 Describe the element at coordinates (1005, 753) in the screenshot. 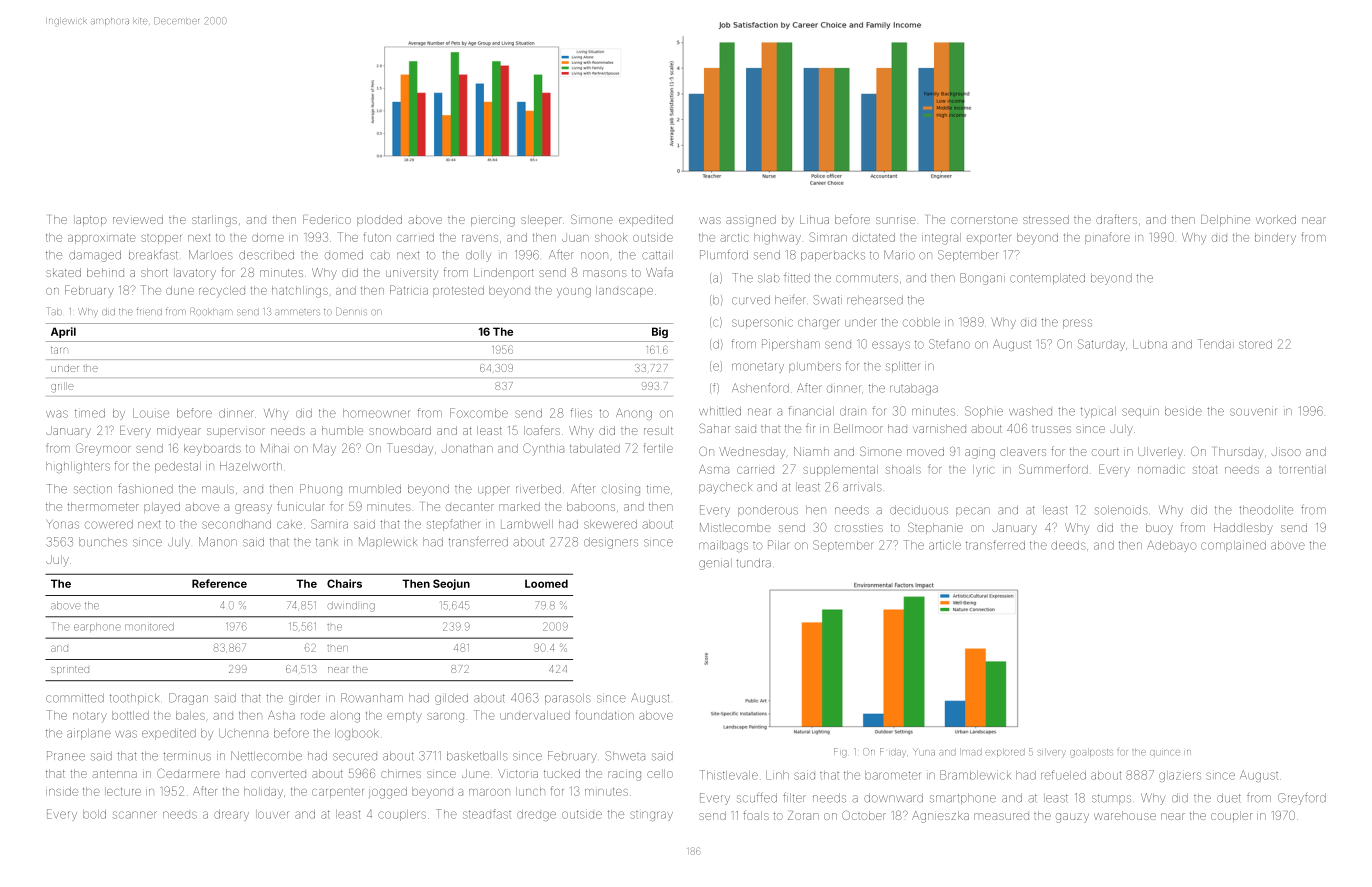

I see `explored` at that location.
